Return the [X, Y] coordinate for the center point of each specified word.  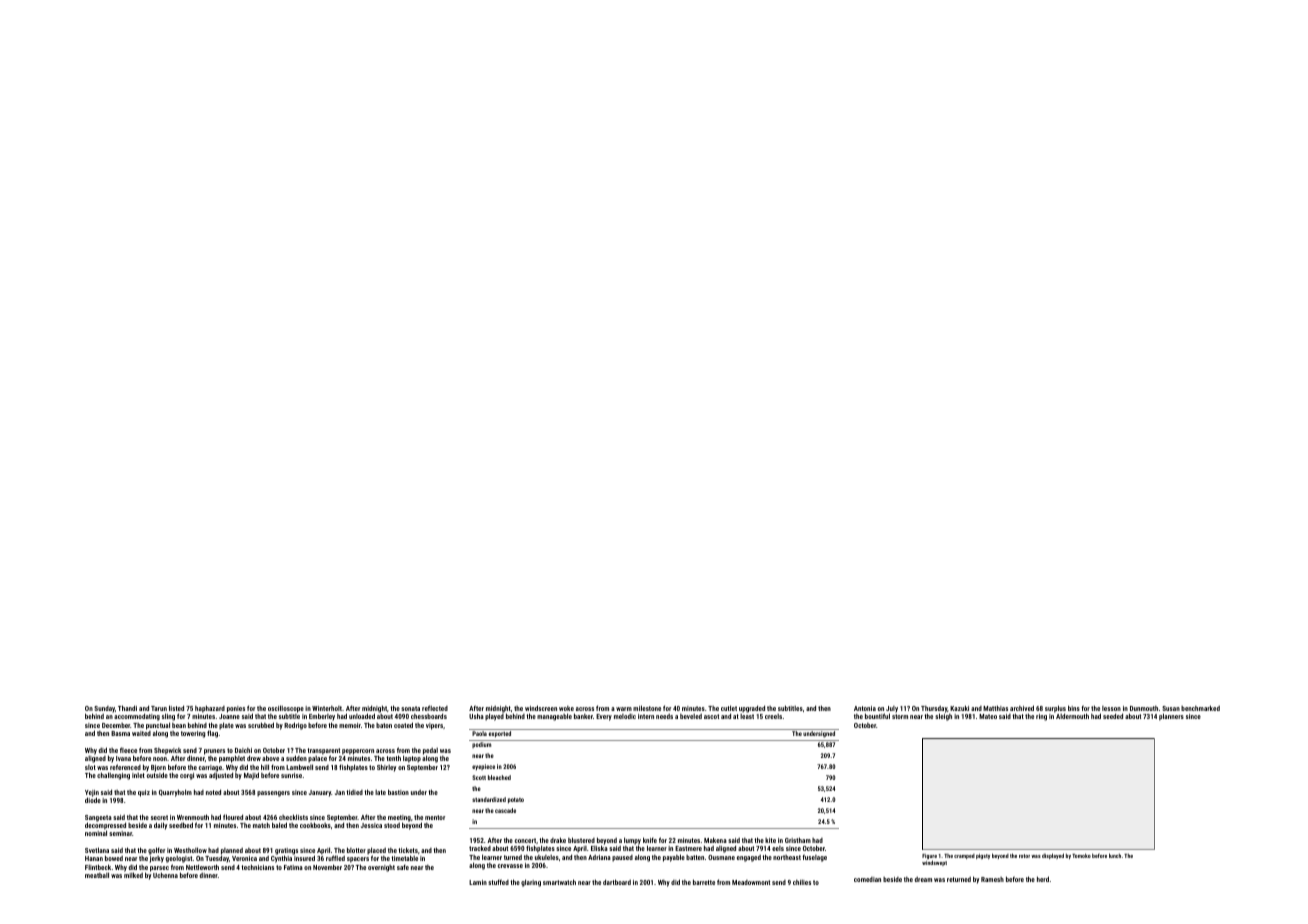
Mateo [988, 716]
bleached [499, 777]
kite [770, 840]
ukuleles [547, 857]
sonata [410, 708]
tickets [408, 850]
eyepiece [483, 767]
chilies [802, 882]
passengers [273, 794]
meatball [97, 875]
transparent [323, 752]
